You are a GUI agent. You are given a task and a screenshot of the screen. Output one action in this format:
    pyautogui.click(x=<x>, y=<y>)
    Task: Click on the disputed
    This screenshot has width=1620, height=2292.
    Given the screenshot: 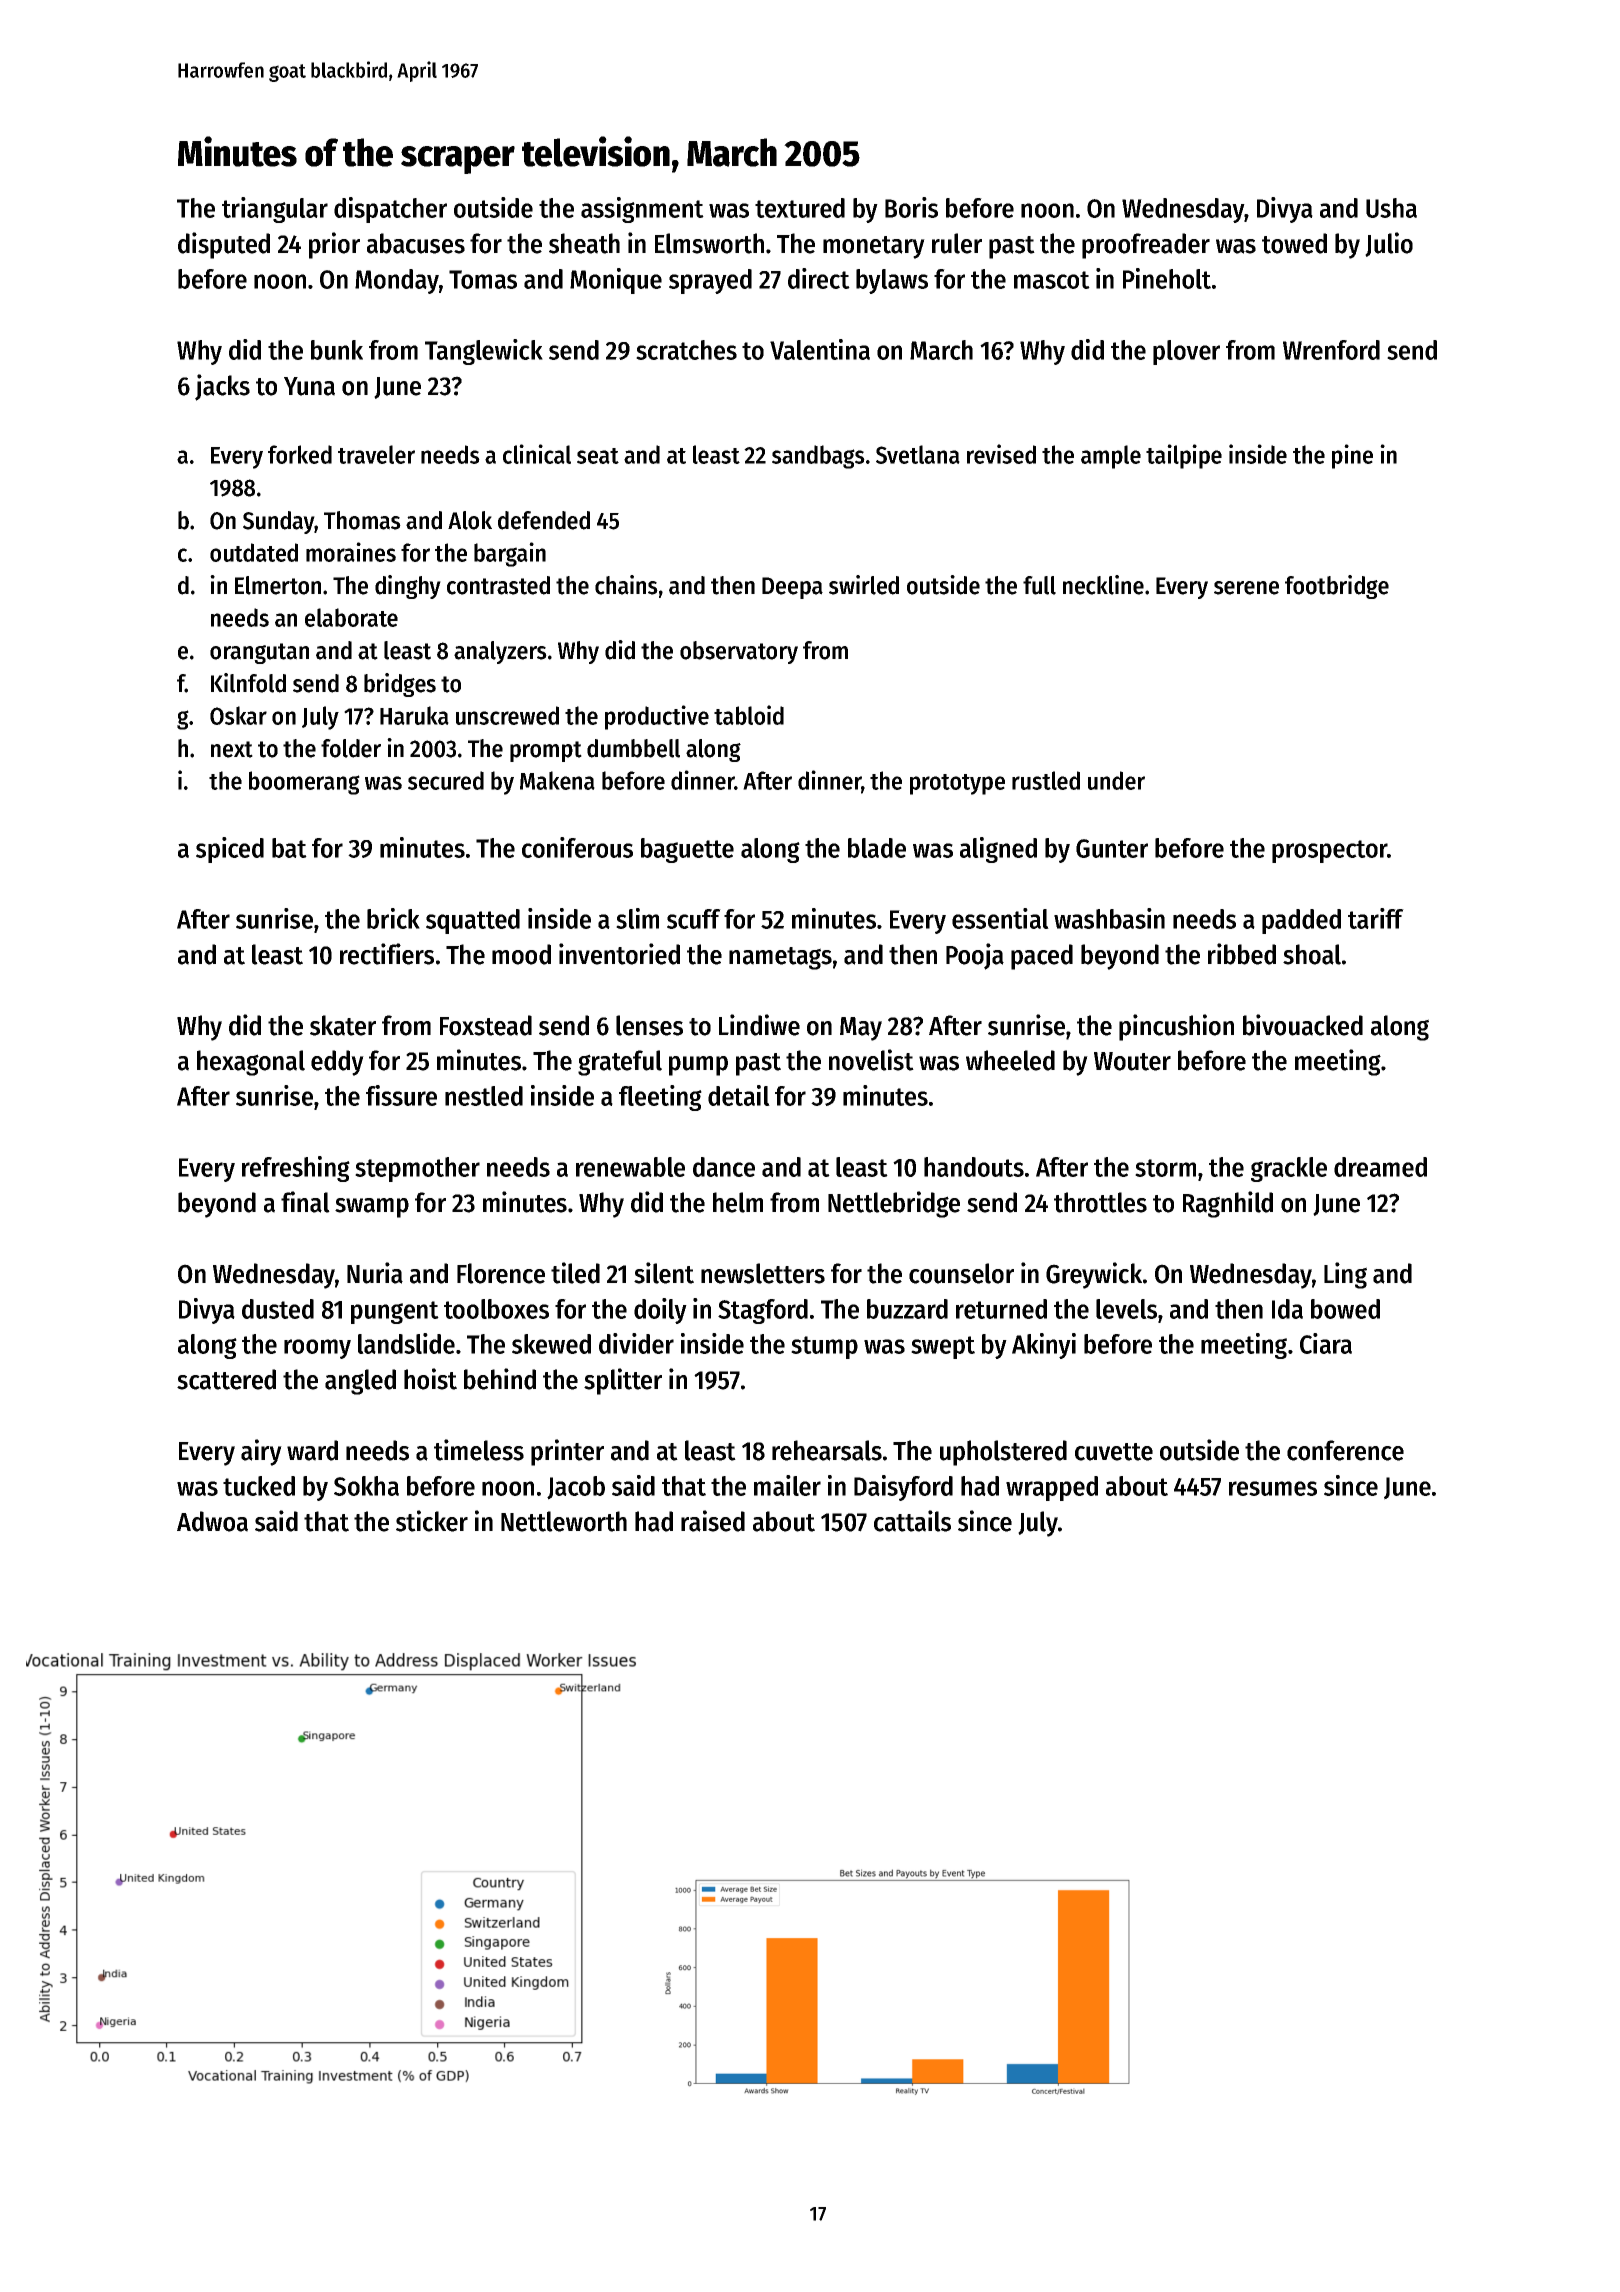 What is the action you would take?
    pyautogui.click(x=224, y=245)
